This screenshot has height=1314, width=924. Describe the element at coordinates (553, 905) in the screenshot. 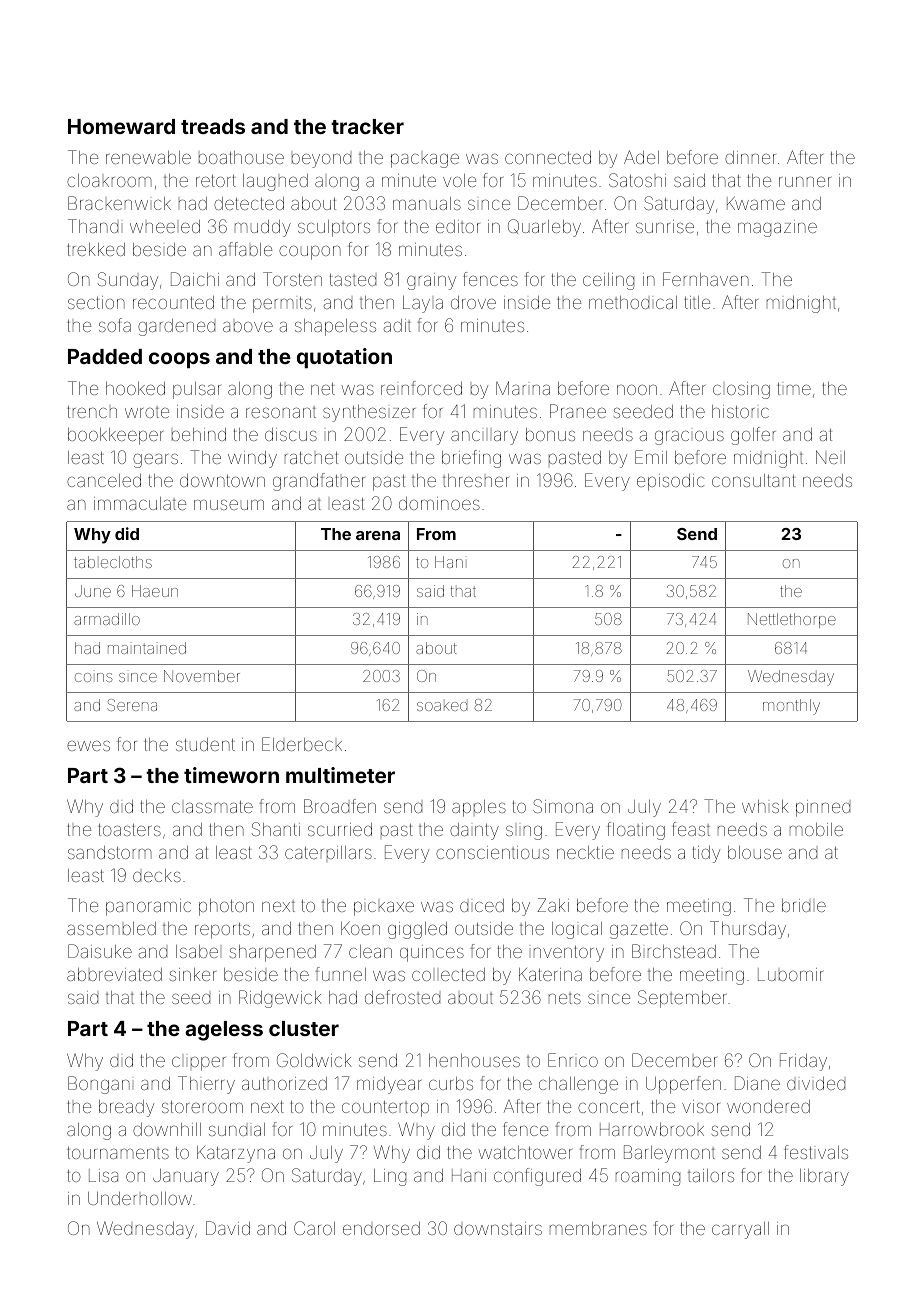

I see `Zaki` at that location.
